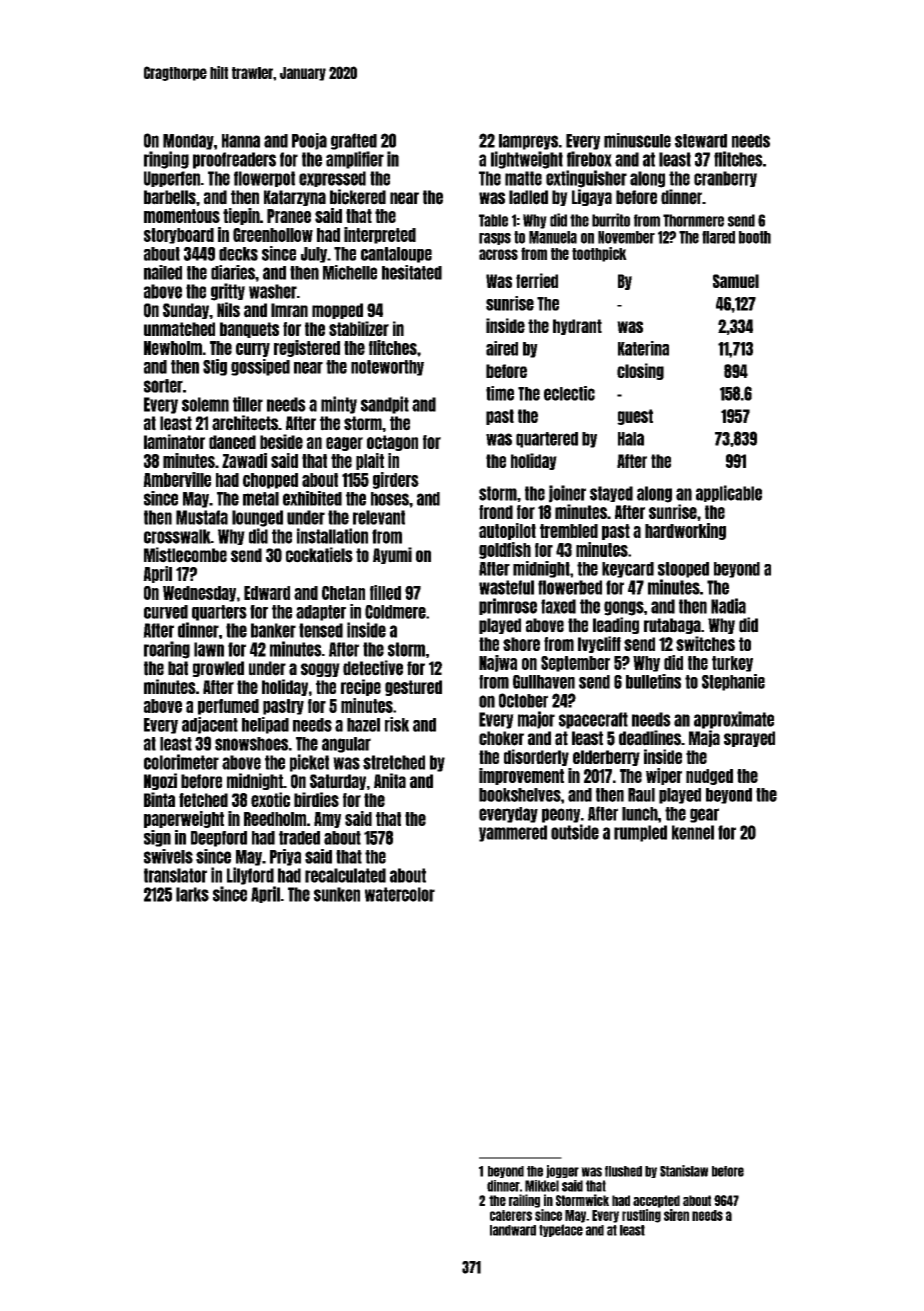 The width and height of the screenshot is (924, 1311). What do you see at coordinates (623, 1171) in the screenshot?
I see `flushed` at bounding box center [623, 1171].
